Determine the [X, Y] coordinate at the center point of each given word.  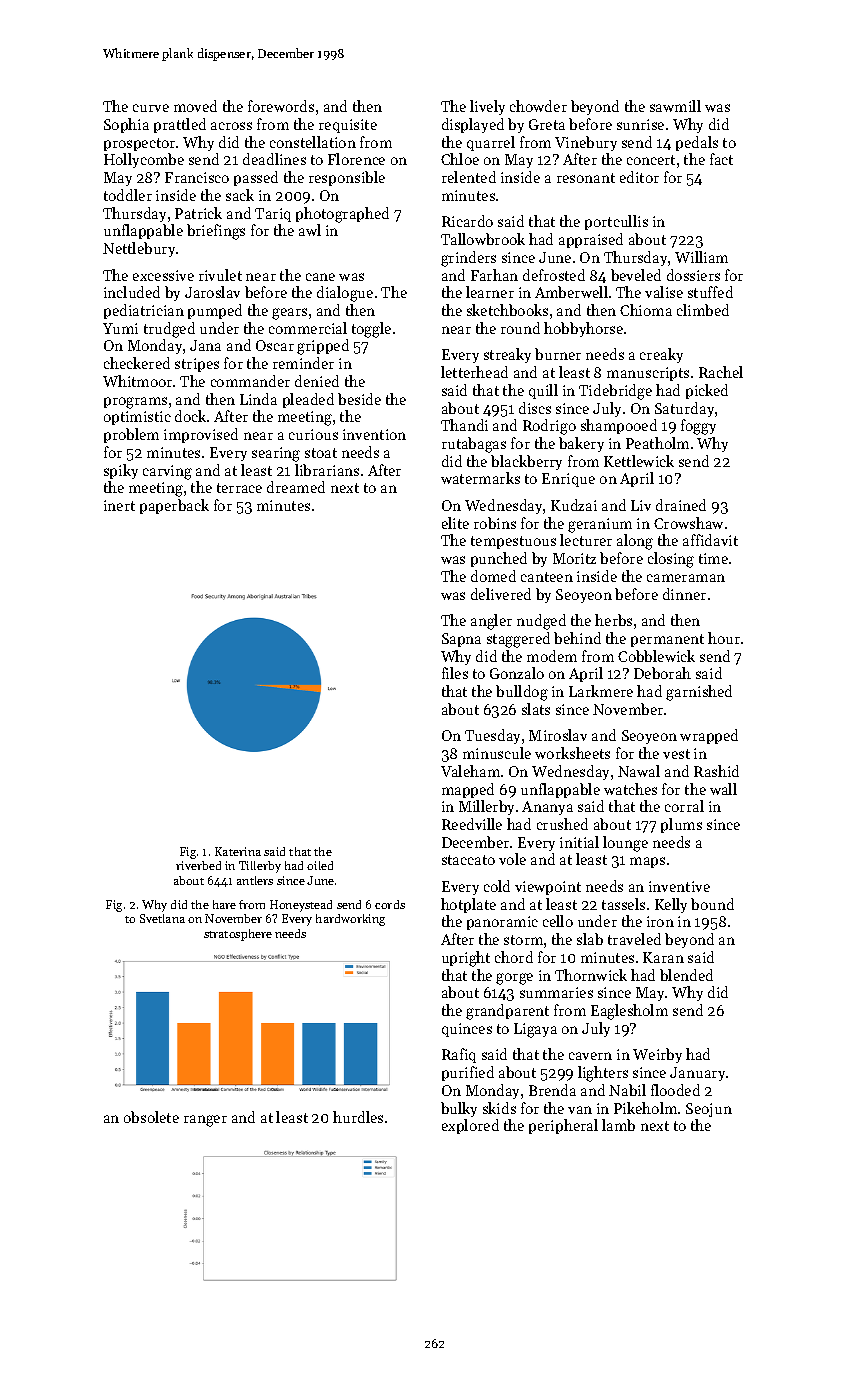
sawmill [675, 106]
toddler [128, 195]
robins [495, 523]
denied [317, 381]
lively [487, 107]
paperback [174, 506]
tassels [623, 904]
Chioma [646, 310]
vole [512, 859]
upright [466, 959]
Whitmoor [137, 381]
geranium [600, 525]
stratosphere [238, 935]
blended [686, 975]
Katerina [238, 851]
